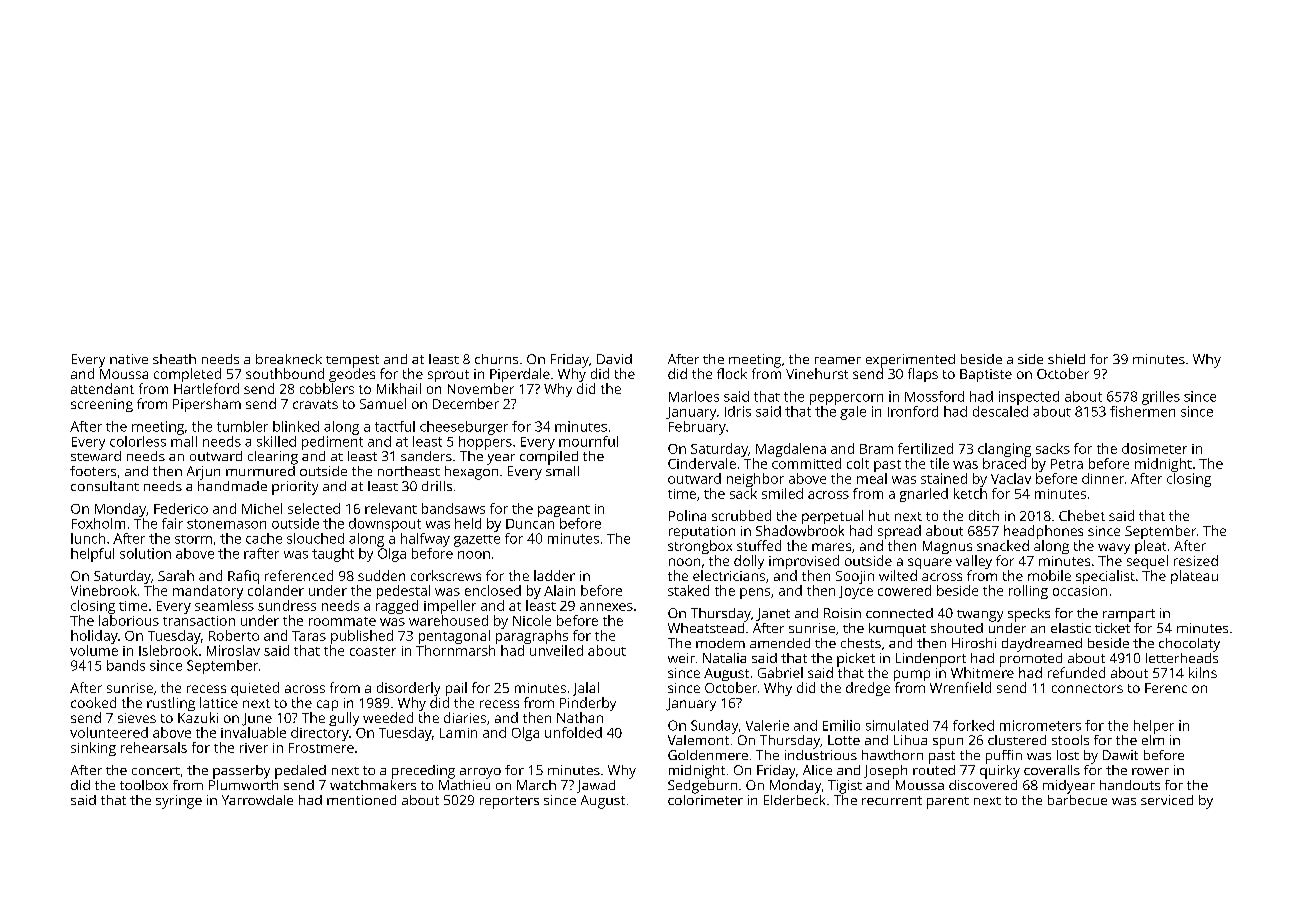 Image resolution: width=1308 pixels, height=924 pixels. Describe the element at coordinates (174, 359) in the page. I see `sheath` at that location.
